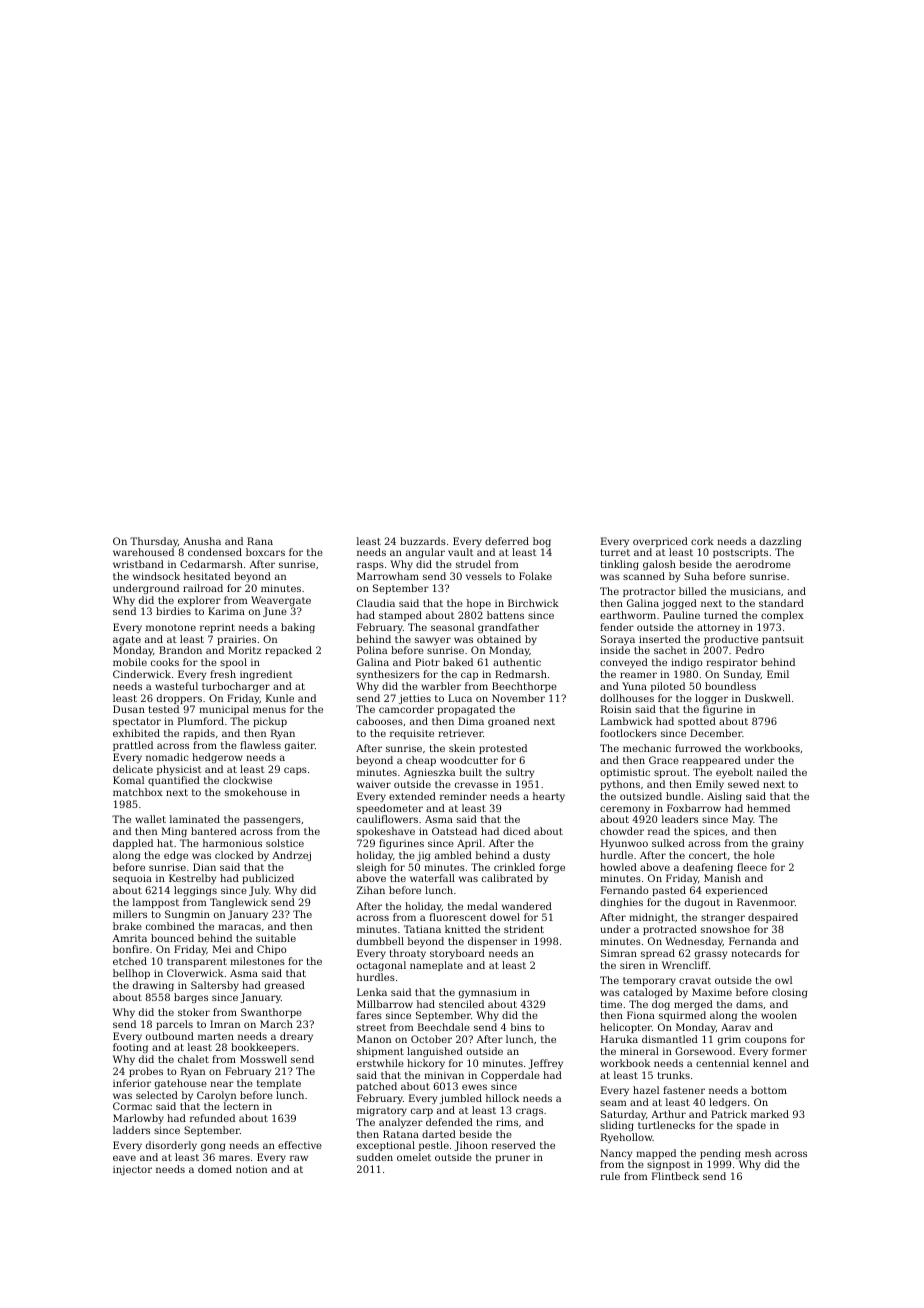 The width and height of the page is (924, 1308). I want to click on wasteful, so click(176, 686).
